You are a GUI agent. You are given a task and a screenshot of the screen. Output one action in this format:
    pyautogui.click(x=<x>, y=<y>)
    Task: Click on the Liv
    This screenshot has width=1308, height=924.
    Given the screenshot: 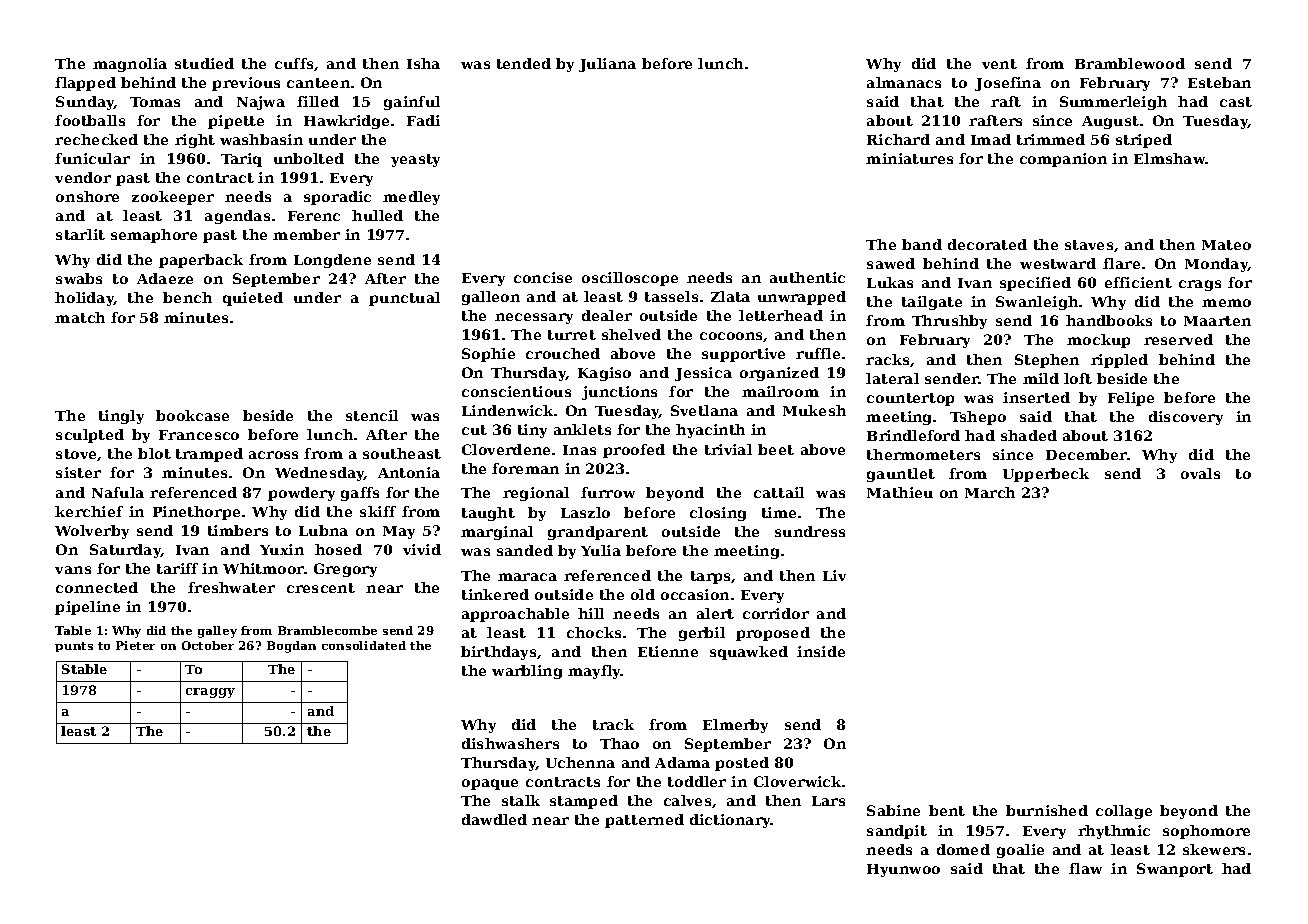 What is the action you would take?
    pyautogui.click(x=834, y=575)
